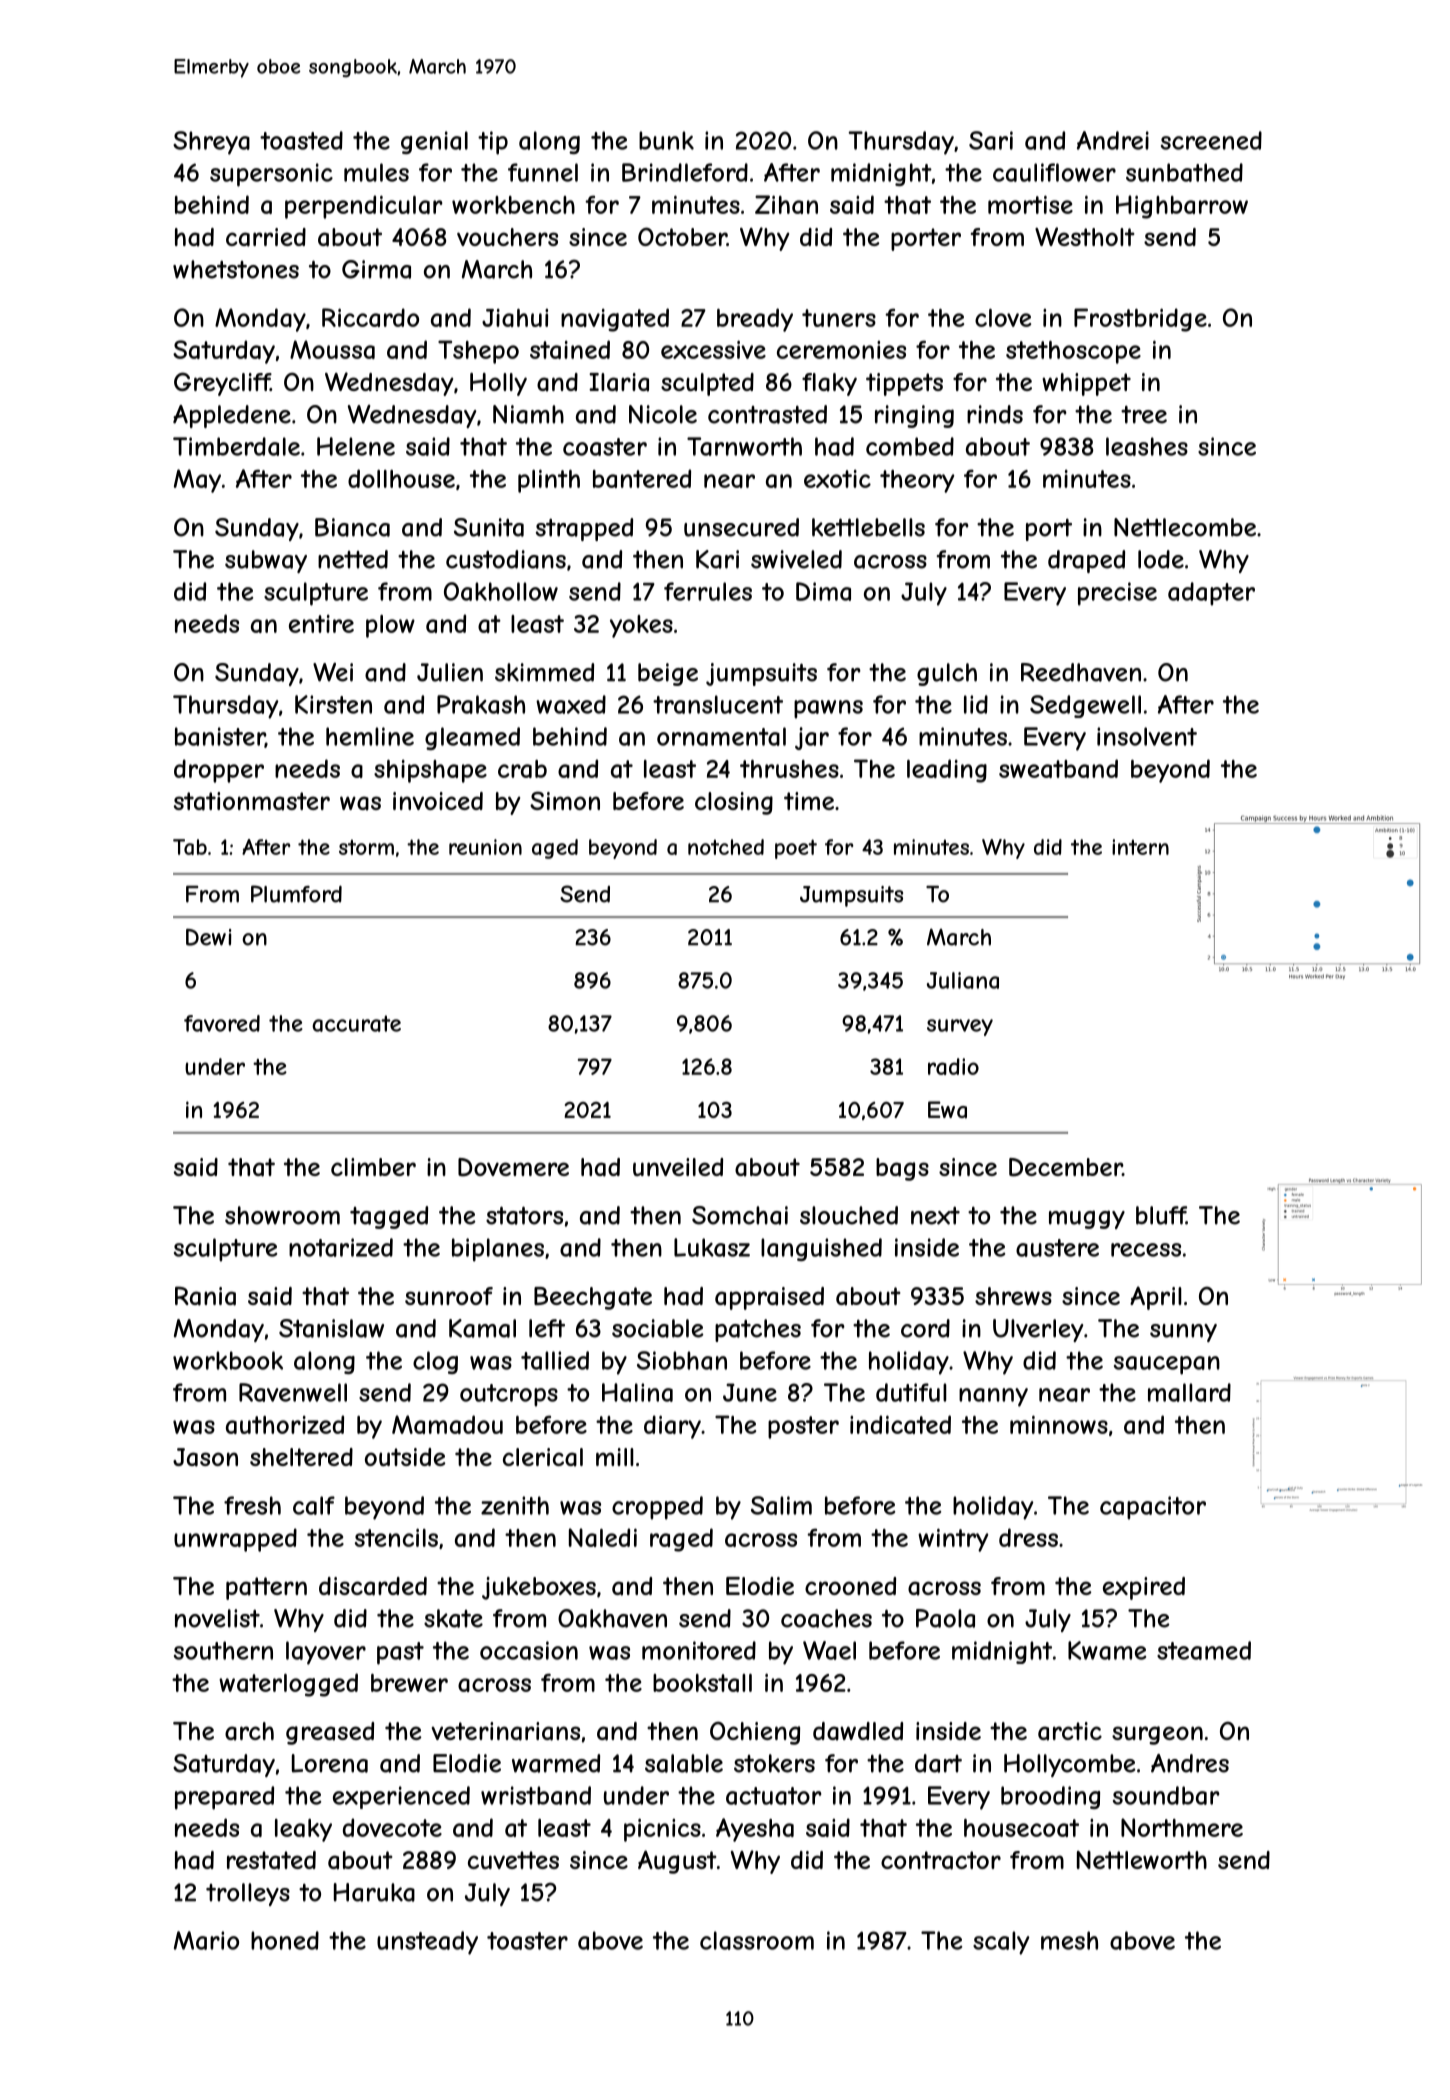  I want to click on Brindleford, so click(685, 172).
